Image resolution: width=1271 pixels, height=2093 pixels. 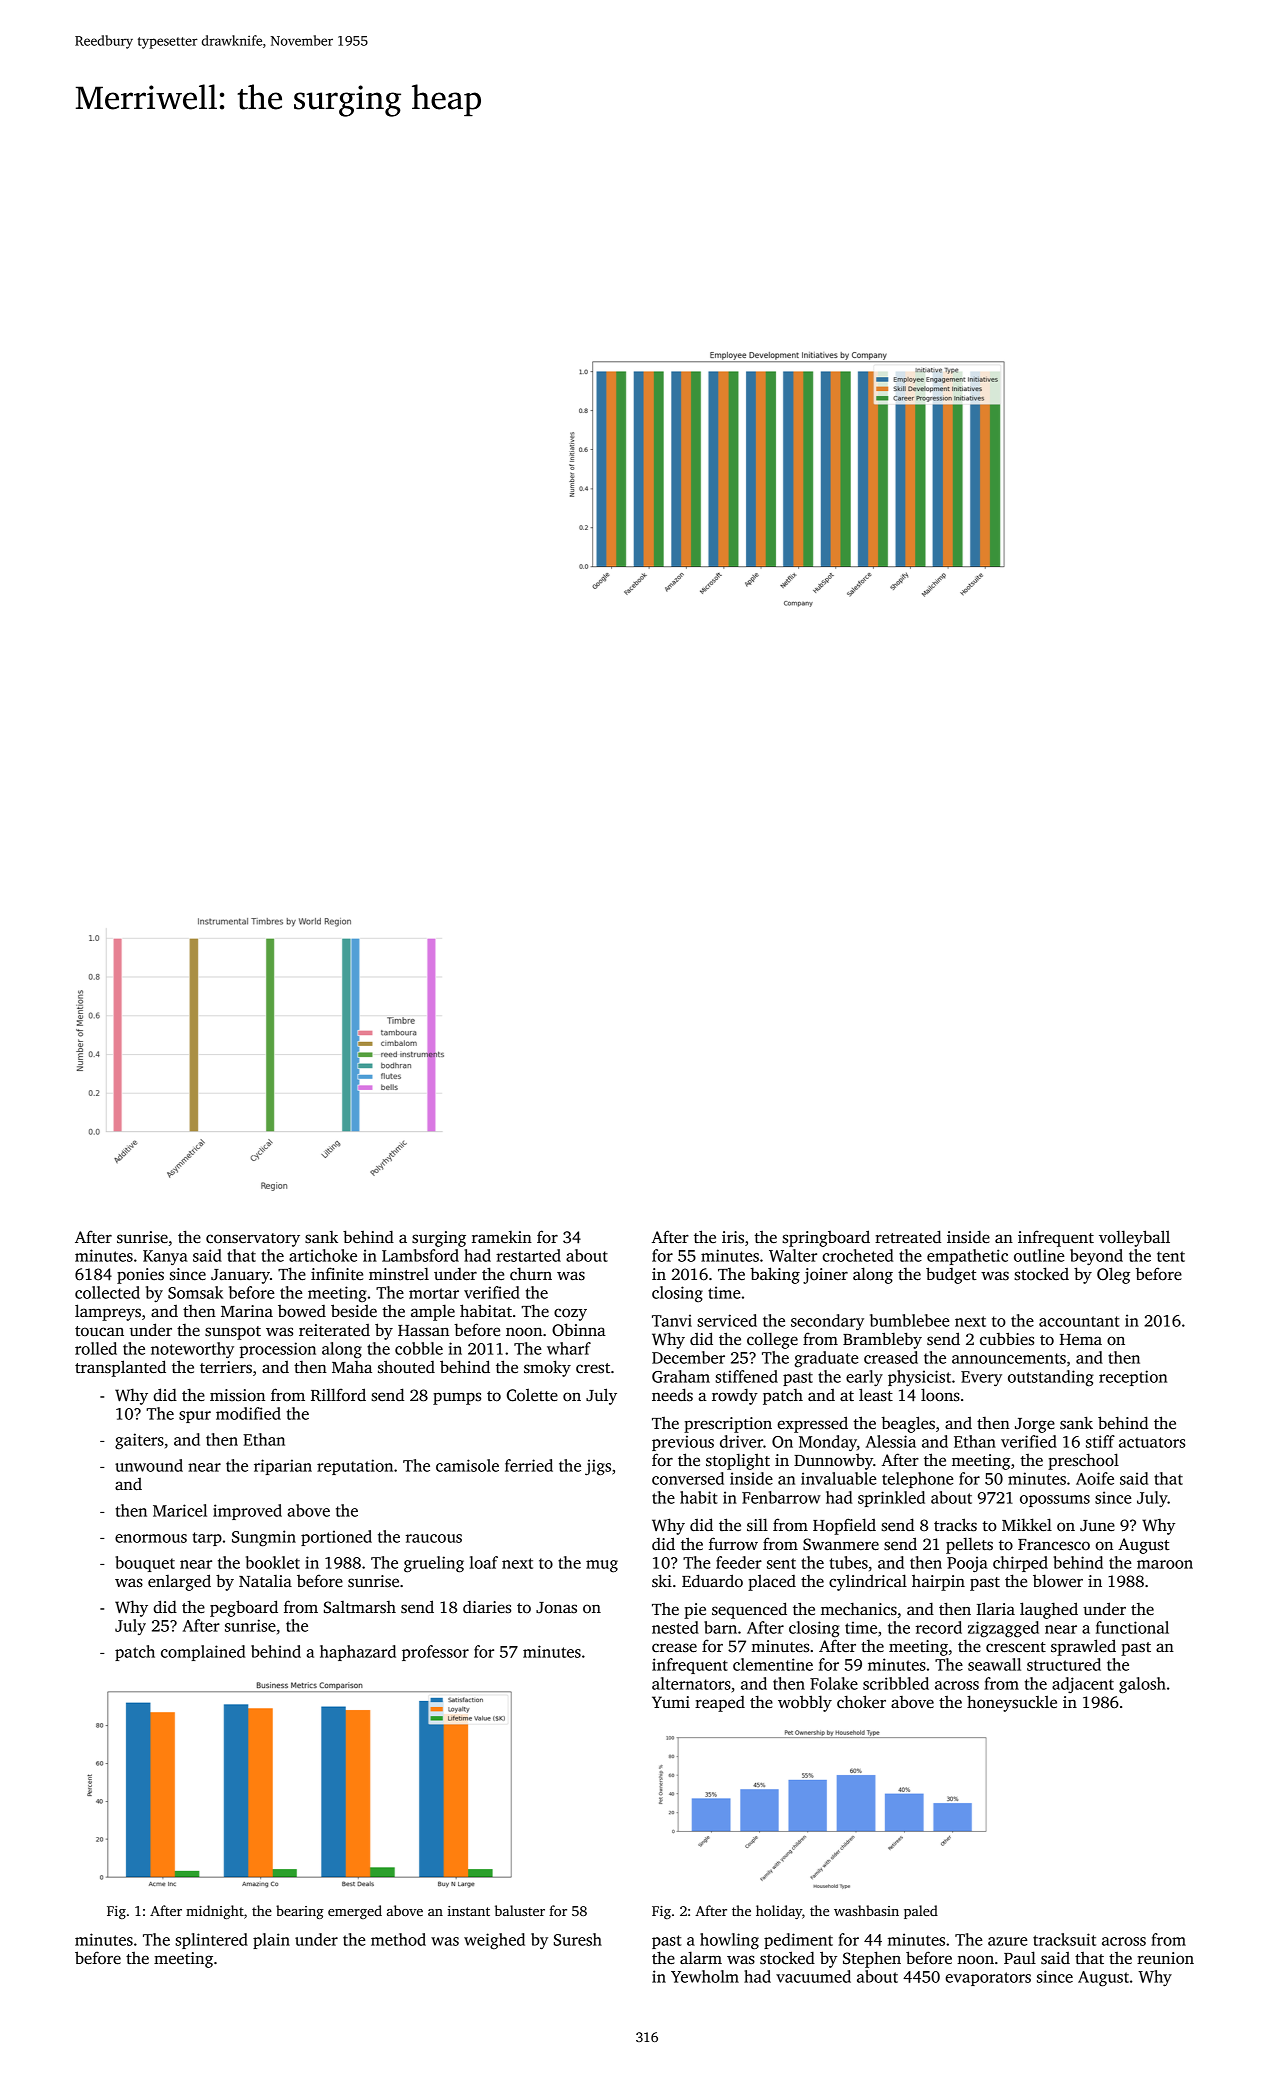 What do you see at coordinates (253, 1240) in the screenshot?
I see `conservatory` at bounding box center [253, 1240].
